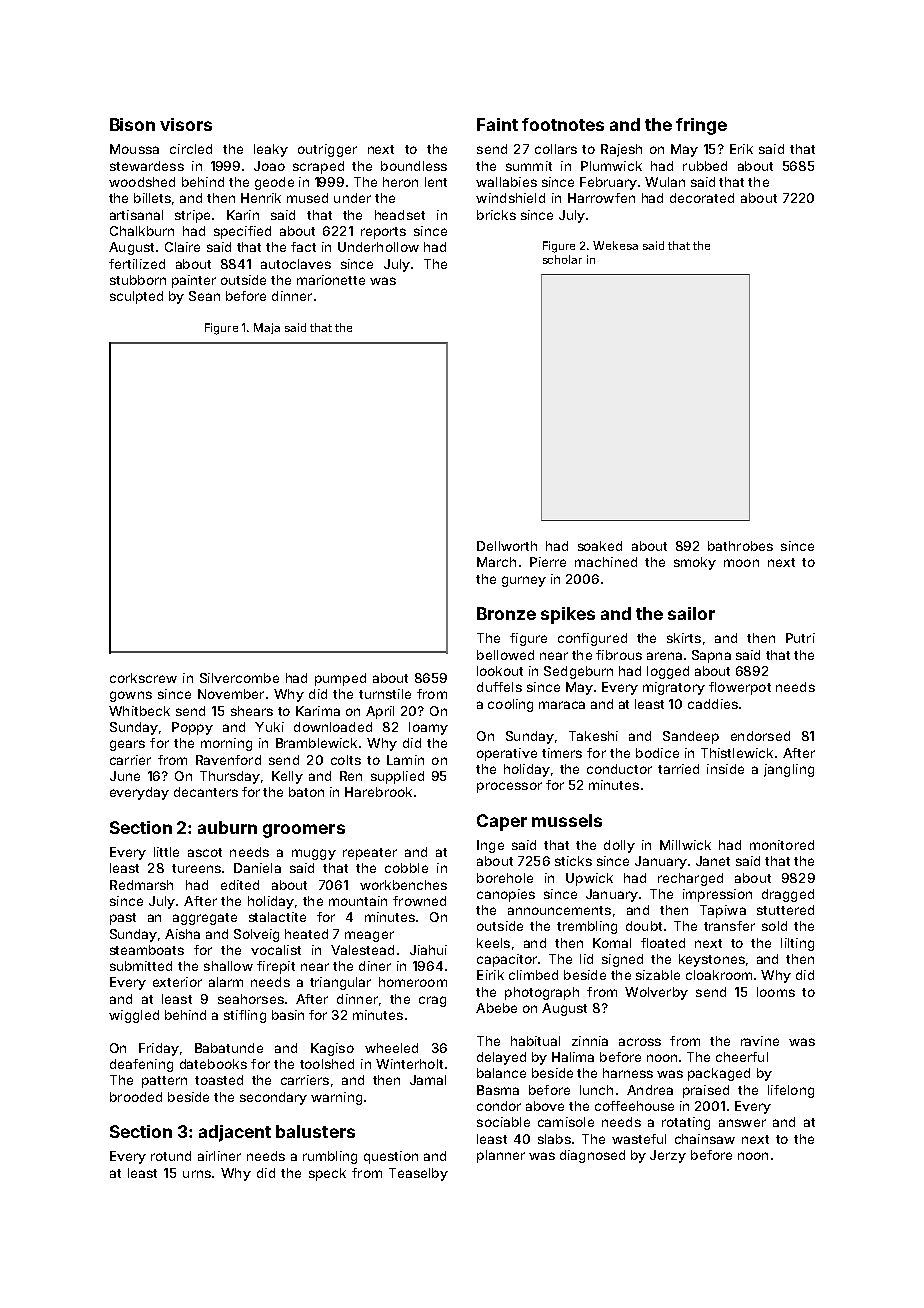 This screenshot has width=924, height=1308. I want to click on leaky, so click(271, 150).
